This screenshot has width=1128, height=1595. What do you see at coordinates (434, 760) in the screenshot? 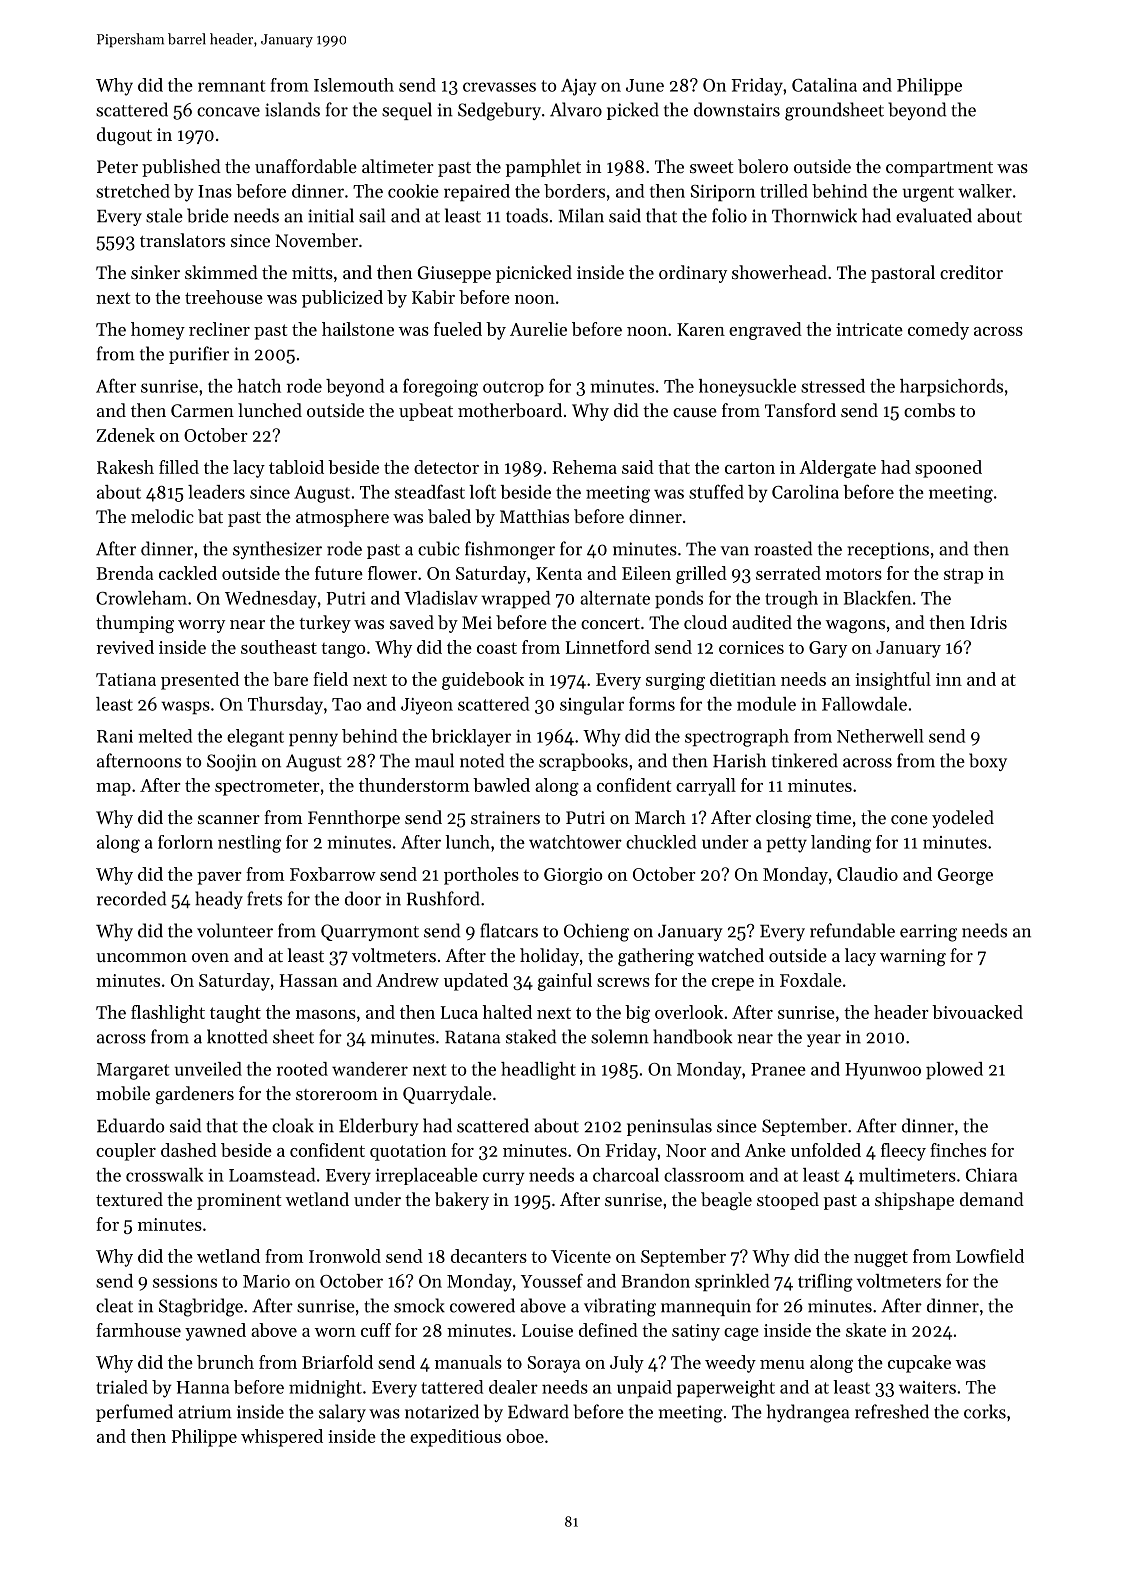
I see `maul` at bounding box center [434, 760].
